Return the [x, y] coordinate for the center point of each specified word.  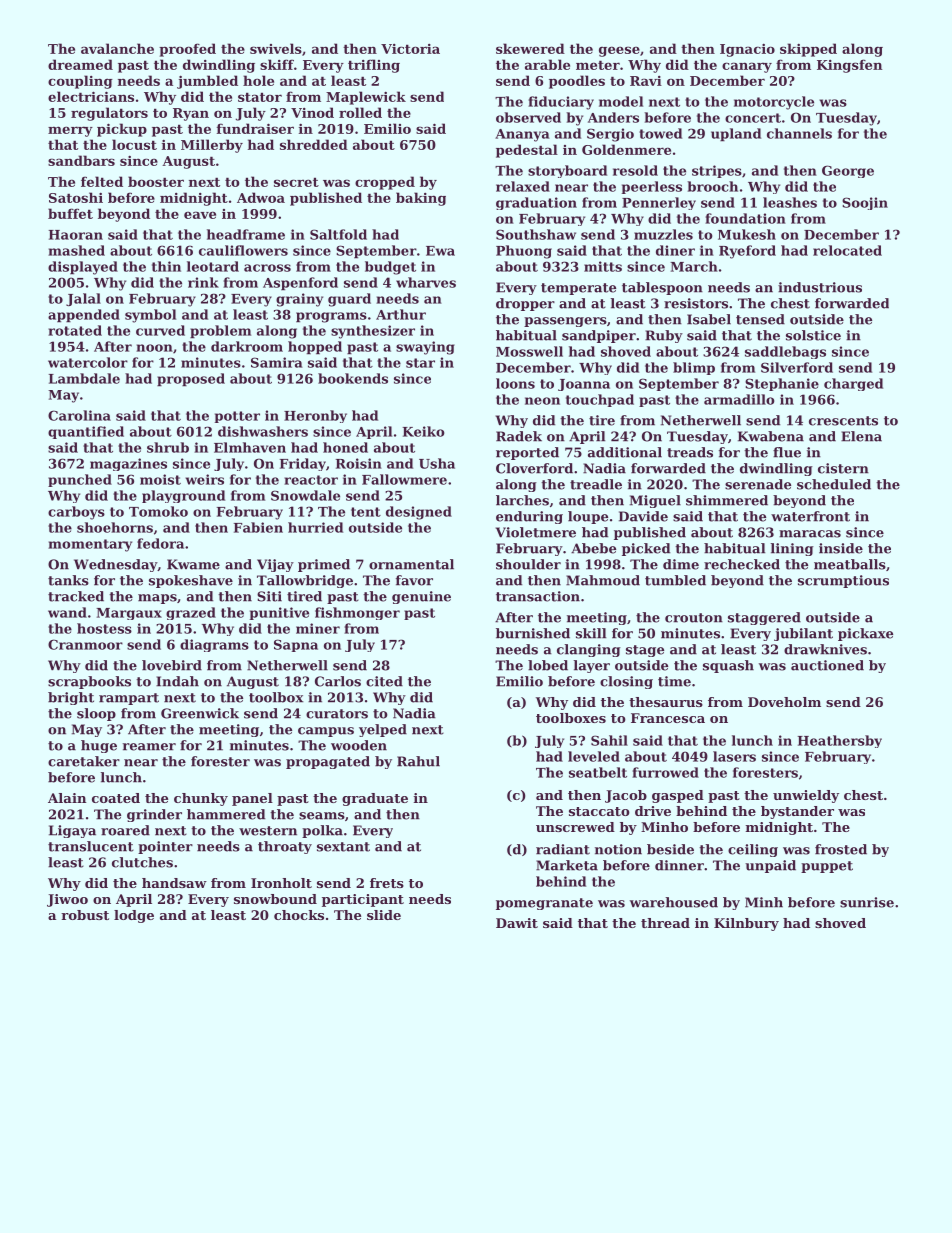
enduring [529, 517]
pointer [165, 847]
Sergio [610, 135]
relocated [847, 250]
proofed [187, 50]
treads [690, 452]
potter [237, 417]
